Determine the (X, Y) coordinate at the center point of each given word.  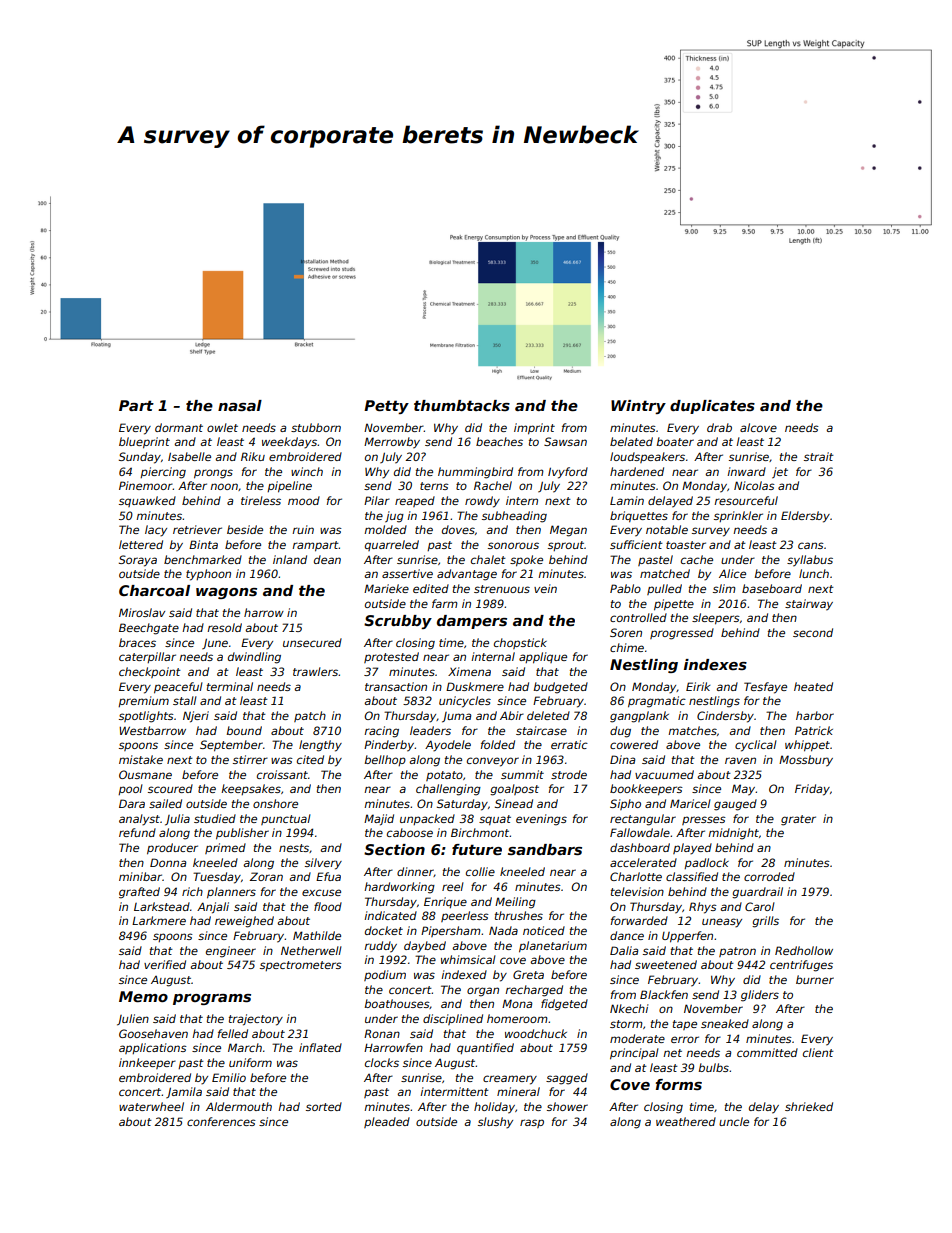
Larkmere (159, 920)
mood (304, 500)
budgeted (560, 688)
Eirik (698, 686)
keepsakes (251, 789)
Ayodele (448, 746)
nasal (240, 405)
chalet (488, 559)
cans (811, 545)
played (692, 849)
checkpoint (150, 672)
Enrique (445, 902)
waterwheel (151, 1106)
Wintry (638, 407)
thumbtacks (462, 405)
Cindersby (725, 717)
